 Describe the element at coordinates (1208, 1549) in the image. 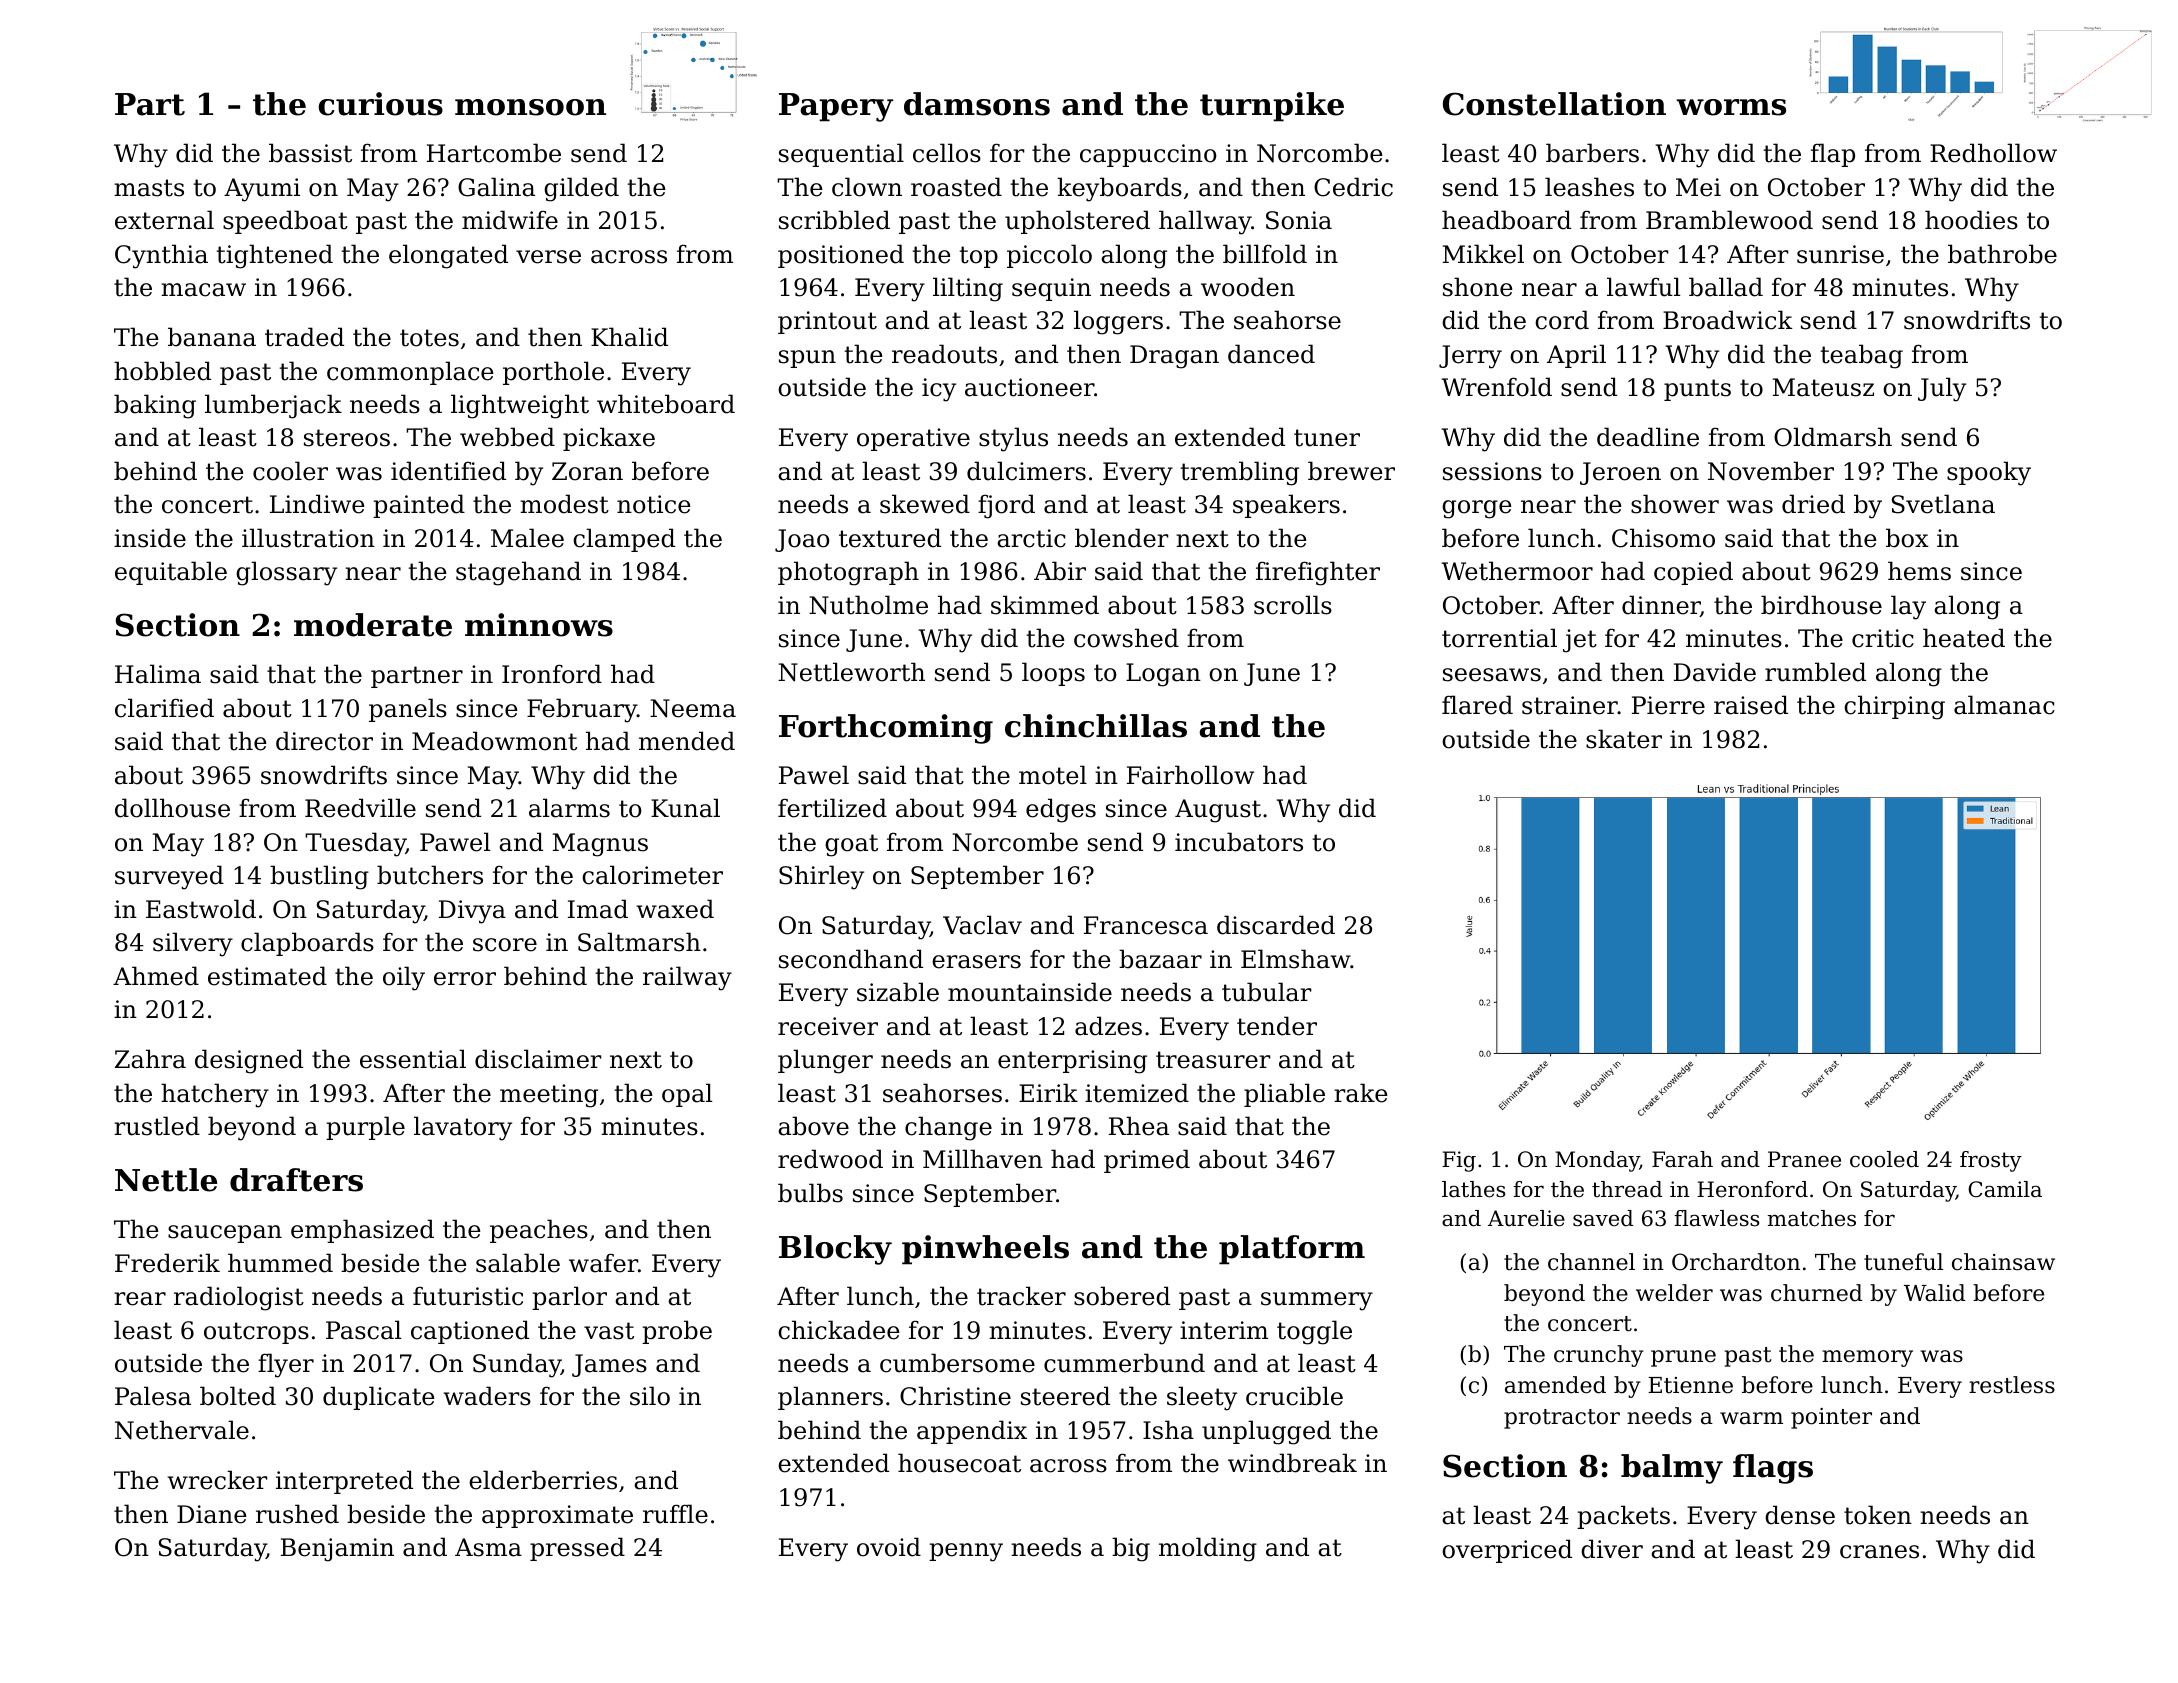

I see `molding` at that location.
